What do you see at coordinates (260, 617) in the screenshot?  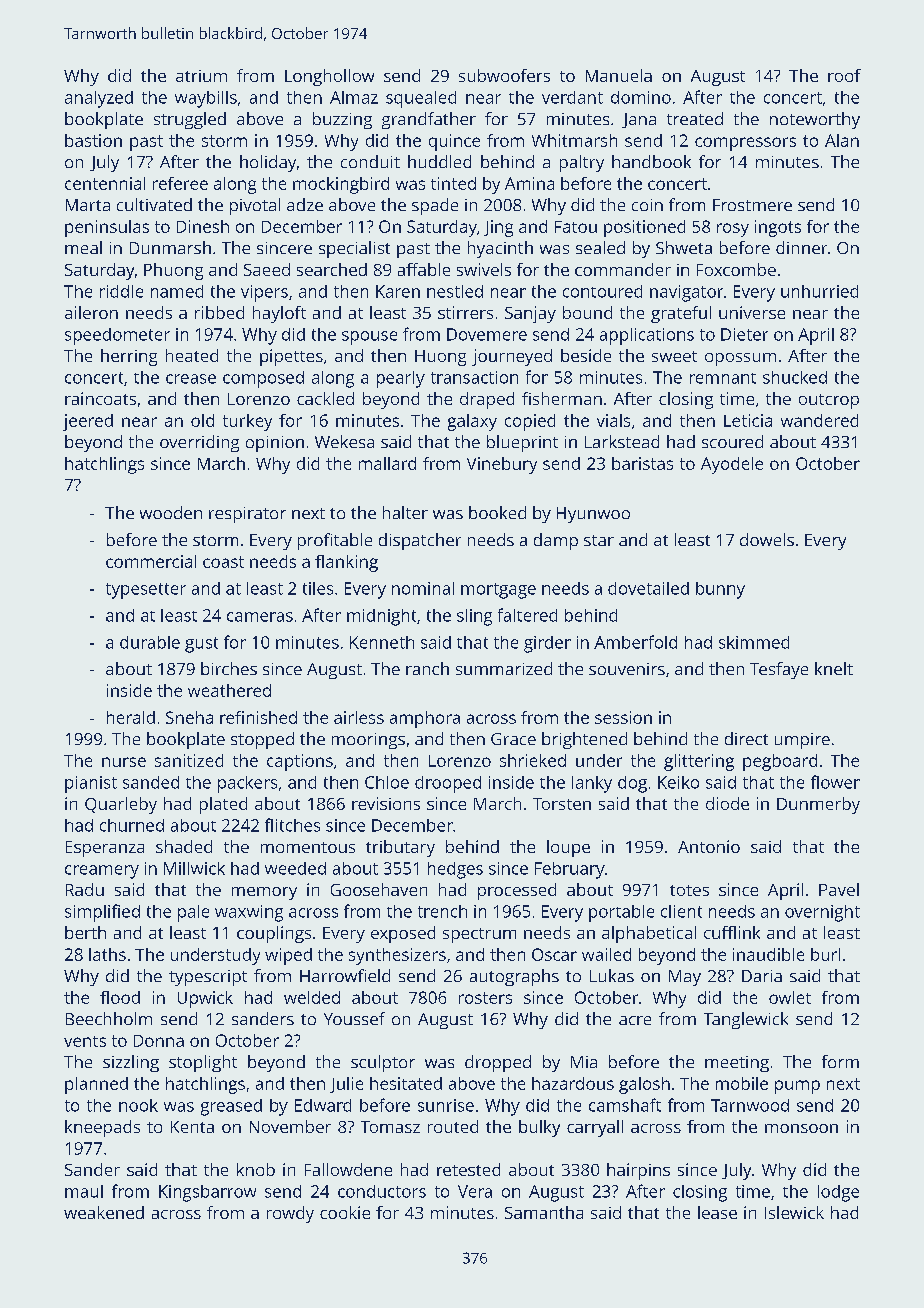 I see `cameras` at bounding box center [260, 617].
